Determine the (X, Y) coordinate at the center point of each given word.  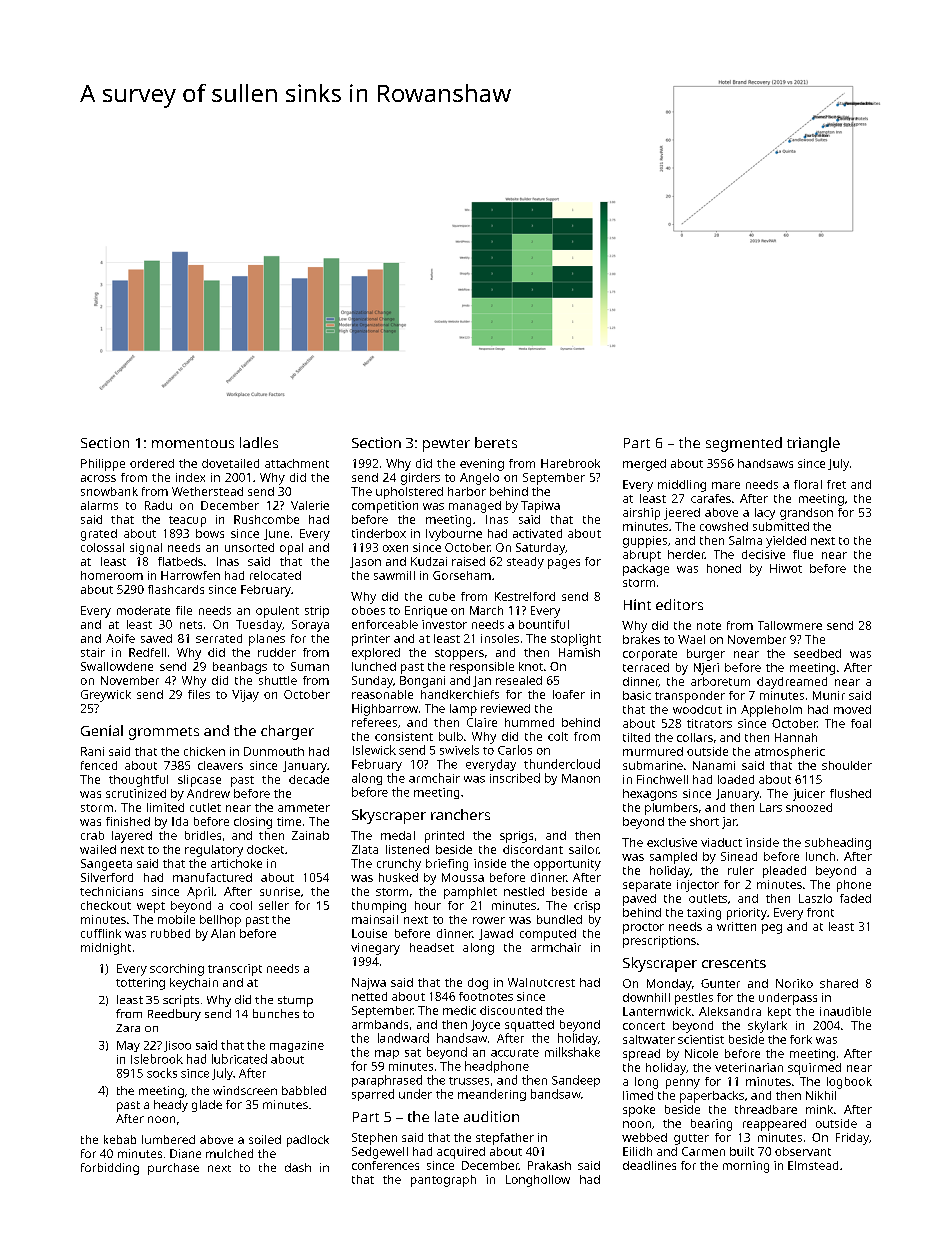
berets (496, 442)
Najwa (369, 984)
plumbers (671, 809)
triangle (813, 444)
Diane (185, 1153)
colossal (102, 547)
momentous (193, 443)
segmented (744, 444)
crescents (734, 963)
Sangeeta (106, 865)
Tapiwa (540, 507)
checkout (106, 905)
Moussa (463, 877)
